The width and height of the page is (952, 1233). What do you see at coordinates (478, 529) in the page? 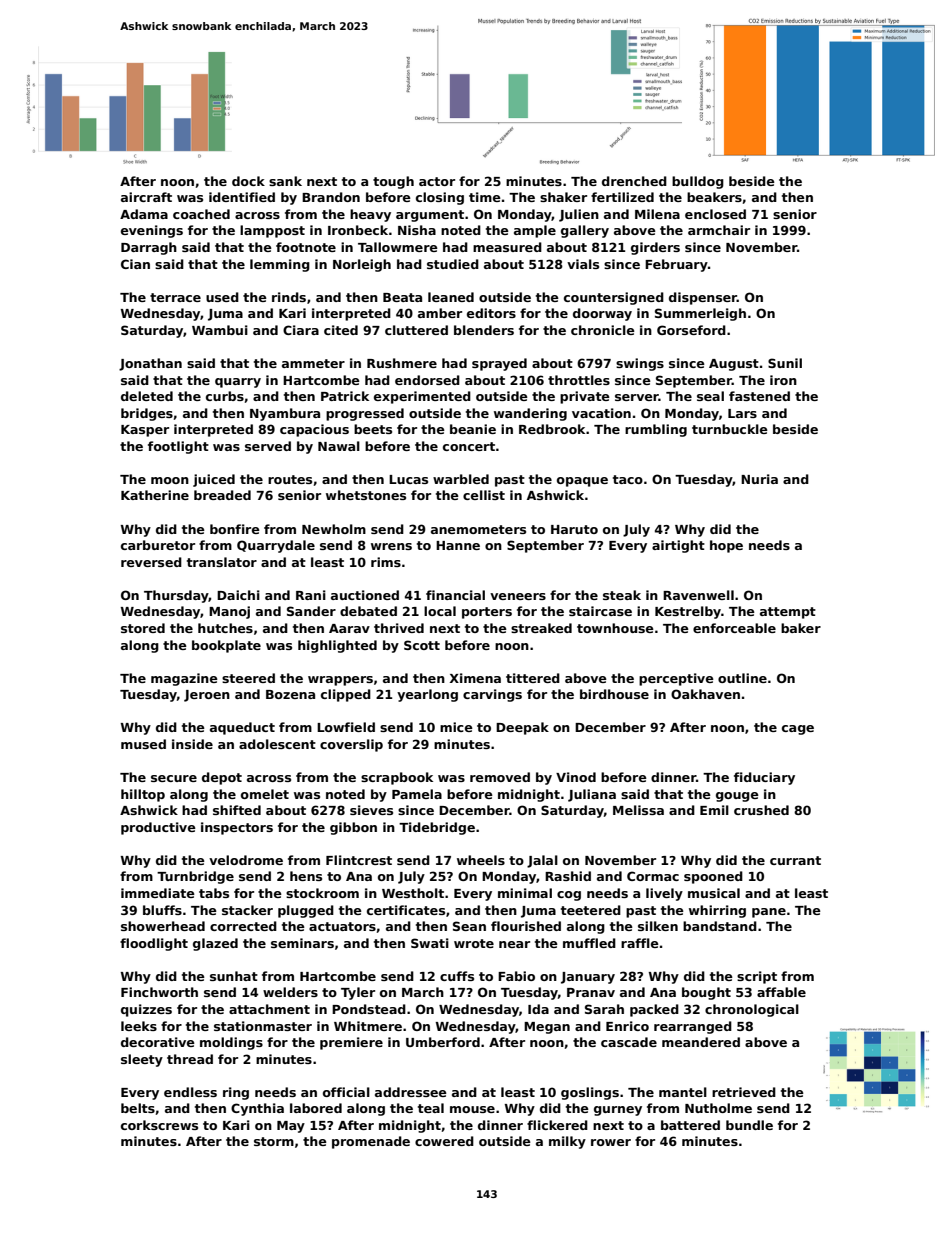
I see `anemometers` at bounding box center [478, 529].
